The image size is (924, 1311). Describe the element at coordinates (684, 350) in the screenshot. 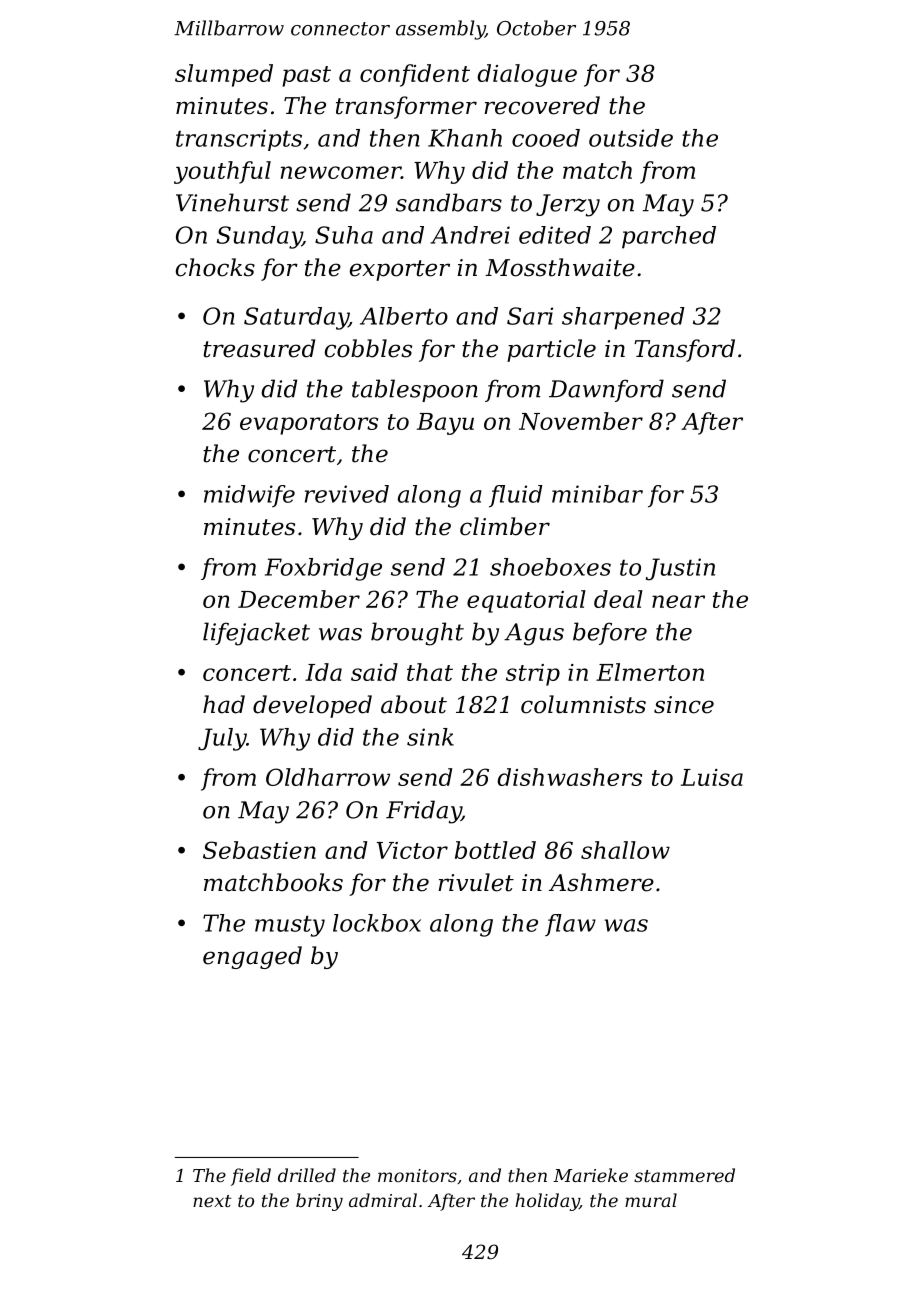

I see `Tansford` at that location.
